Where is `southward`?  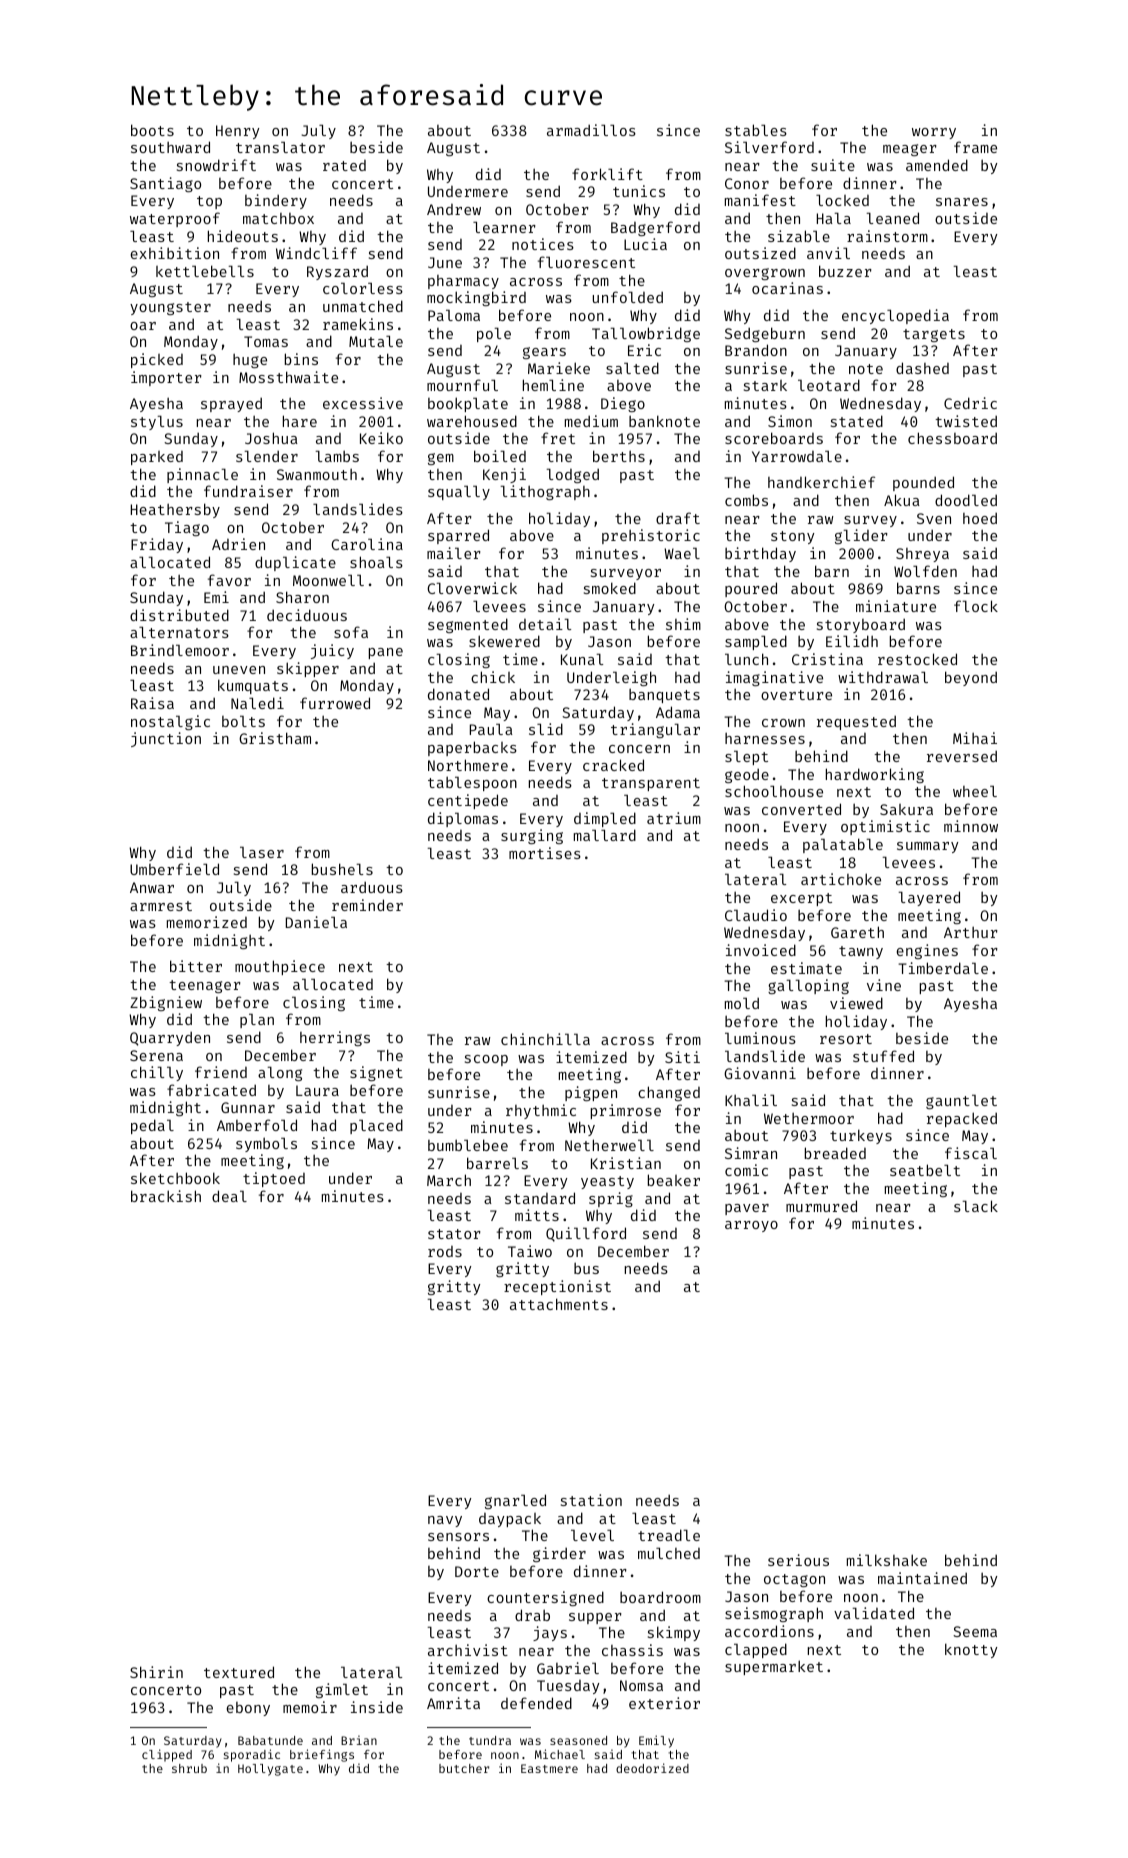
southward is located at coordinates (170, 147).
